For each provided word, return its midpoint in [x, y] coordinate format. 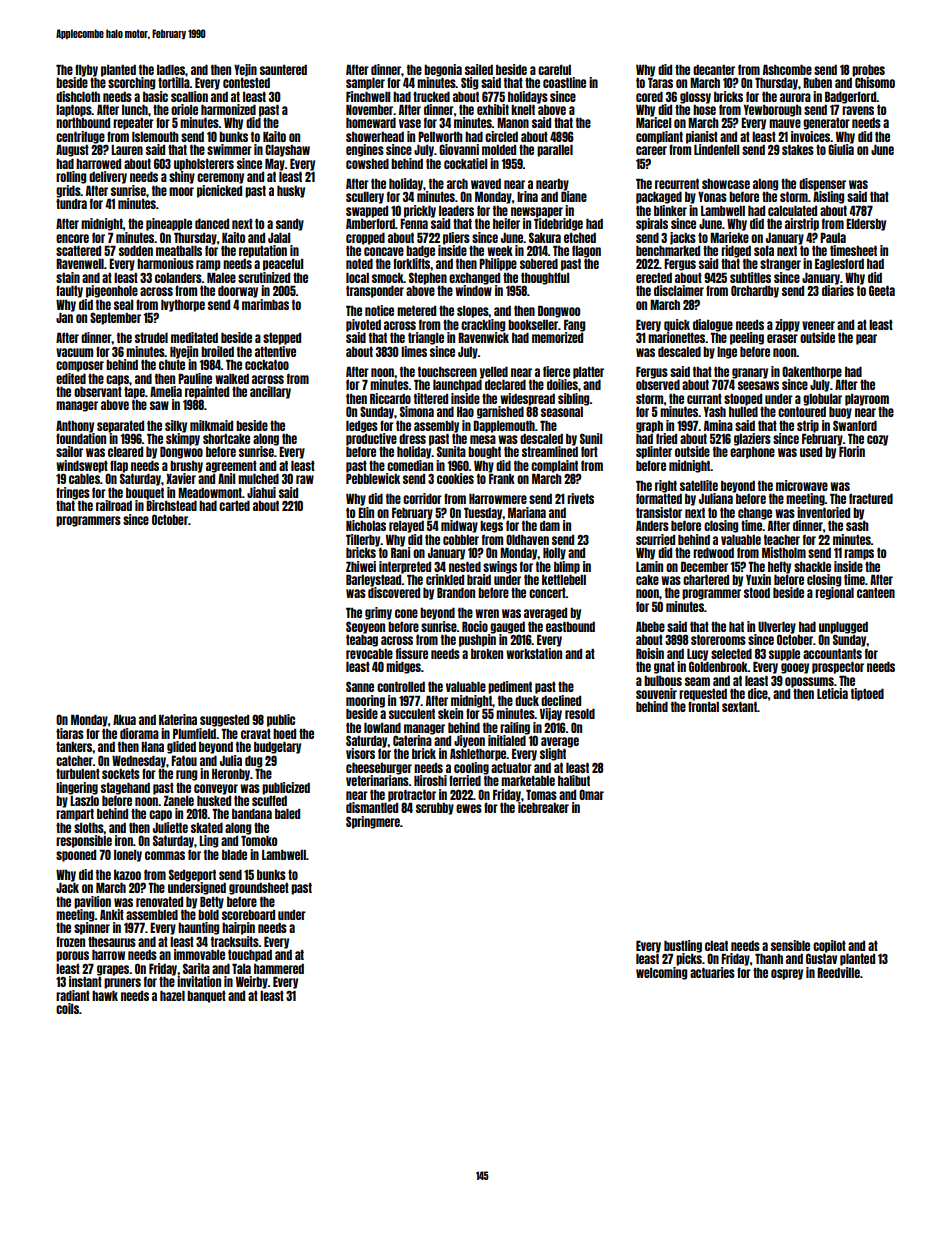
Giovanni [459, 149]
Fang [574, 325]
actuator [511, 768]
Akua [124, 719]
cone [406, 613]
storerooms [718, 640]
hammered [279, 969]
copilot [829, 946]
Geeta [882, 290]
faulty [69, 291]
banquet [206, 997]
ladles [171, 70]
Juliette [170, 827]
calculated [792, 211]
